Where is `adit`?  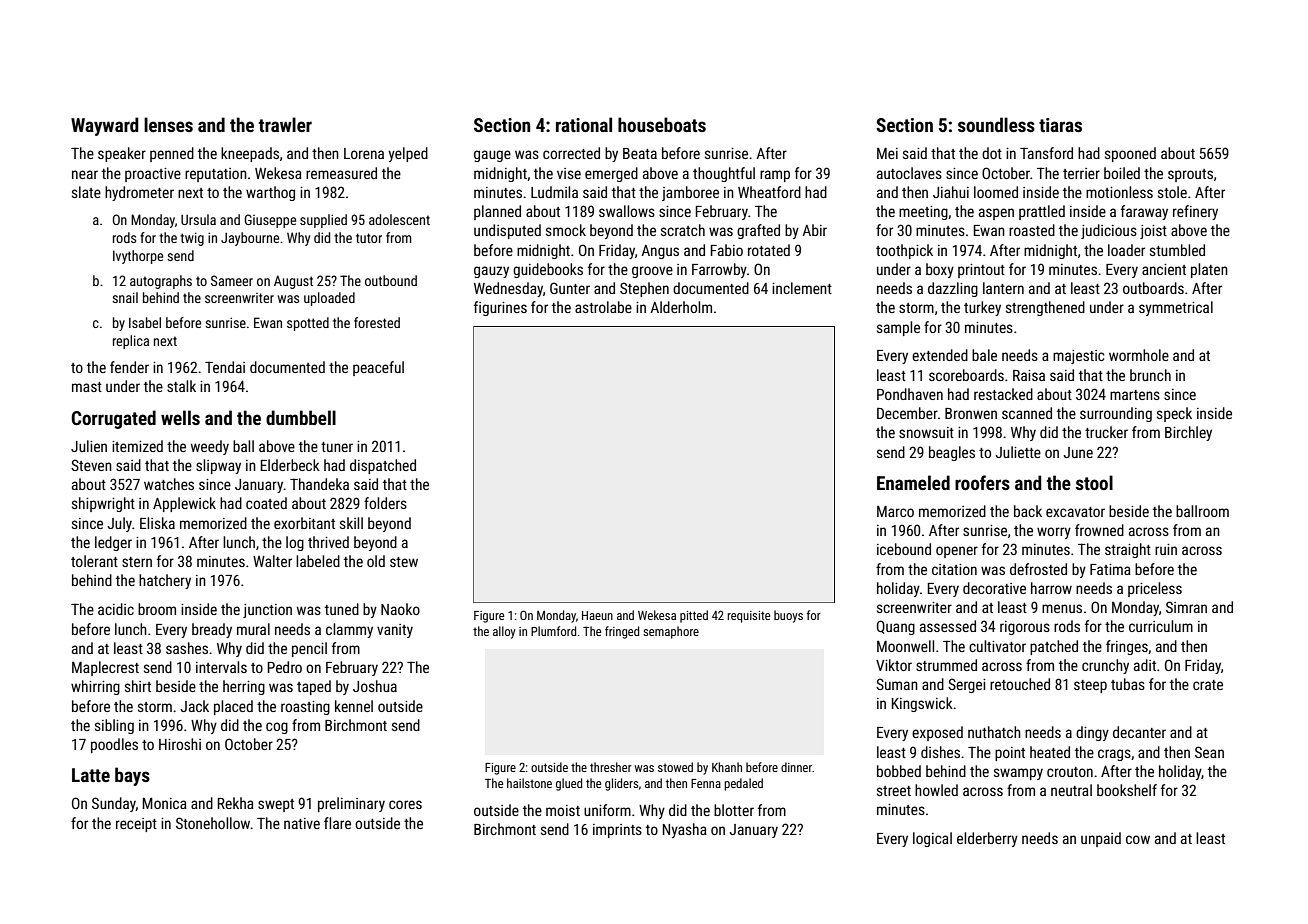
adit is located at coordinates (1145, 665).
